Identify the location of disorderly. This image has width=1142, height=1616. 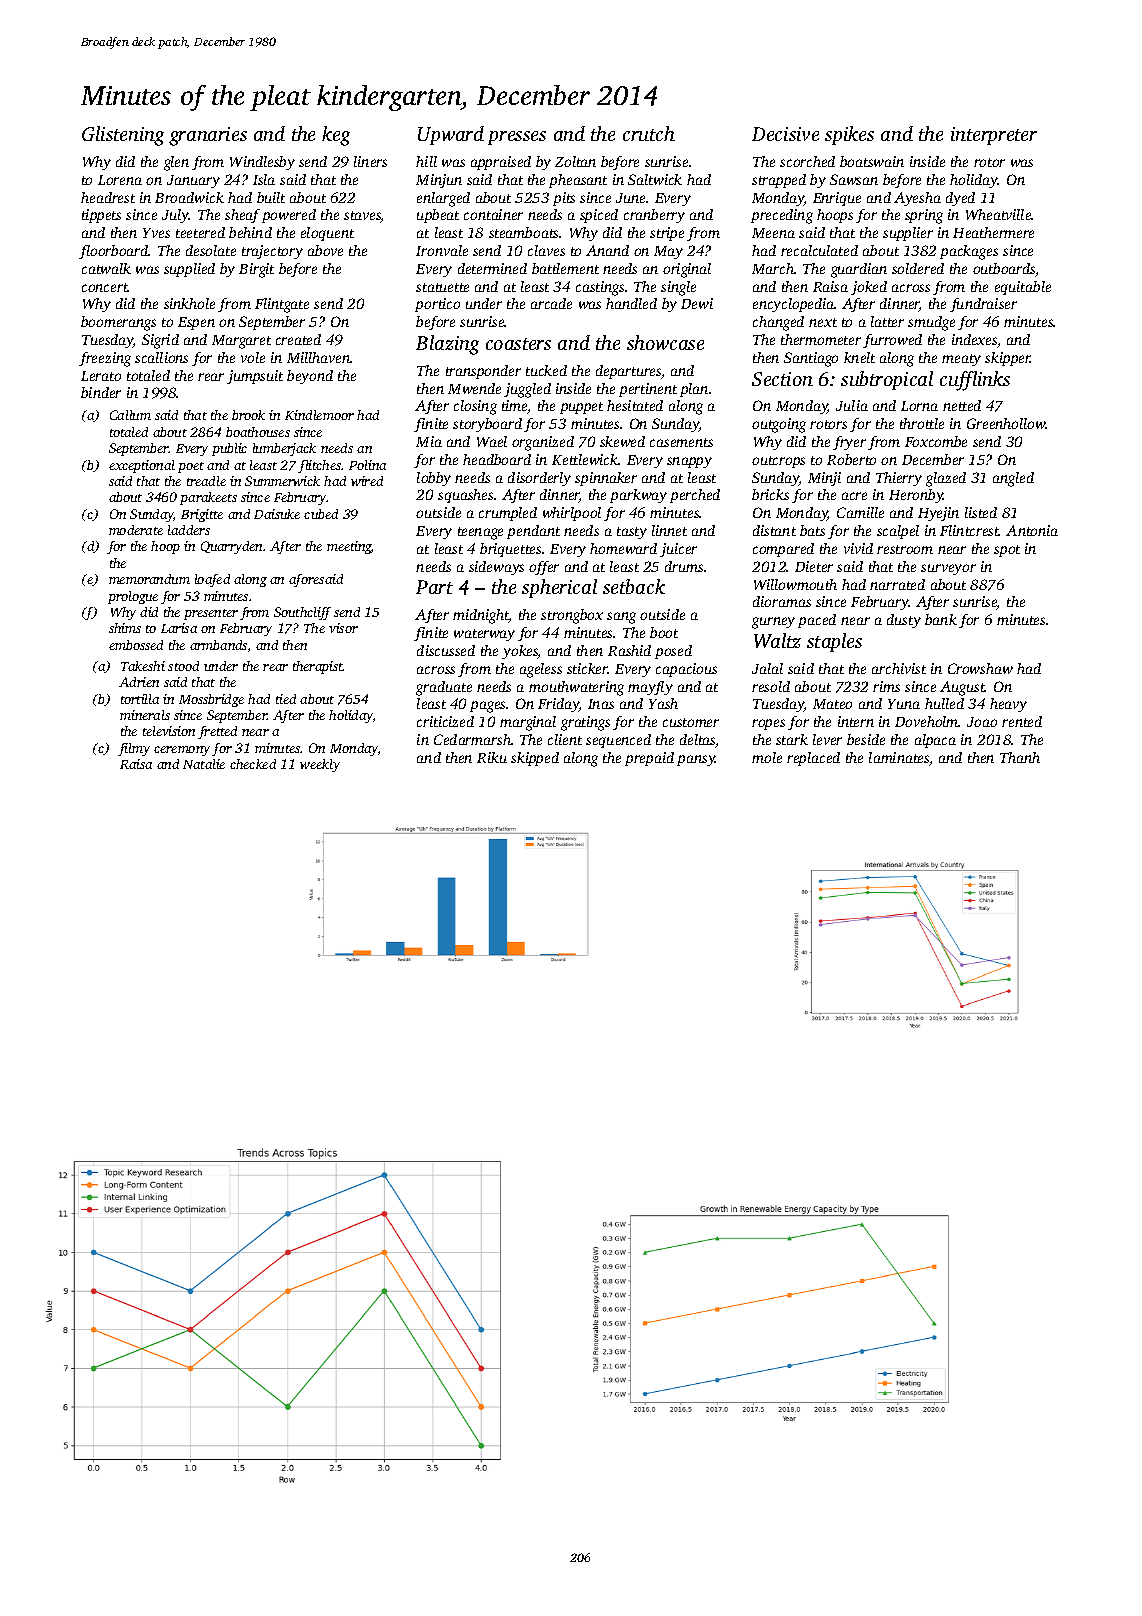
(539, 479).
